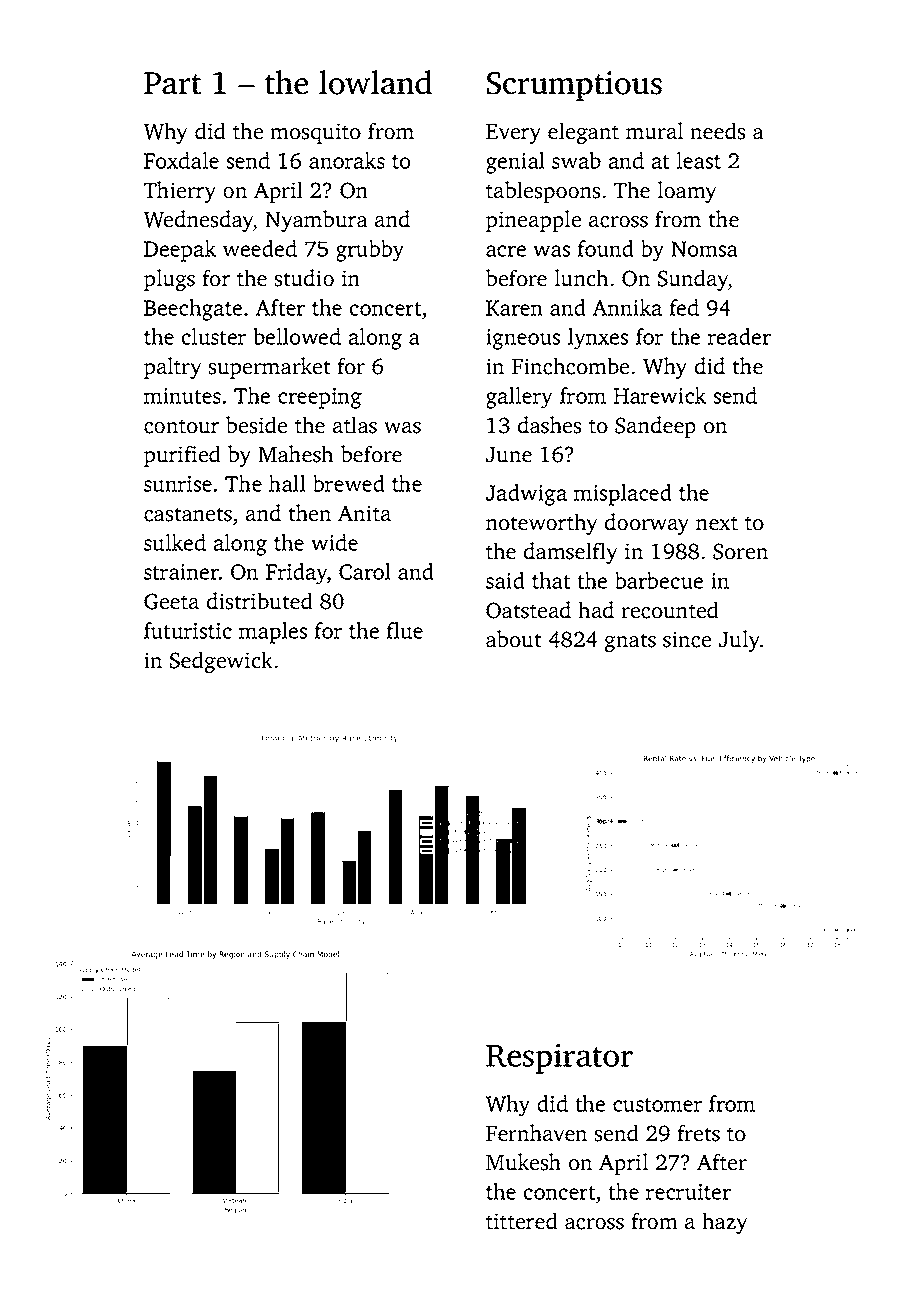 The height and width of the screenshot is (1314, 924). I want to click on mural, so click(654, 131).
